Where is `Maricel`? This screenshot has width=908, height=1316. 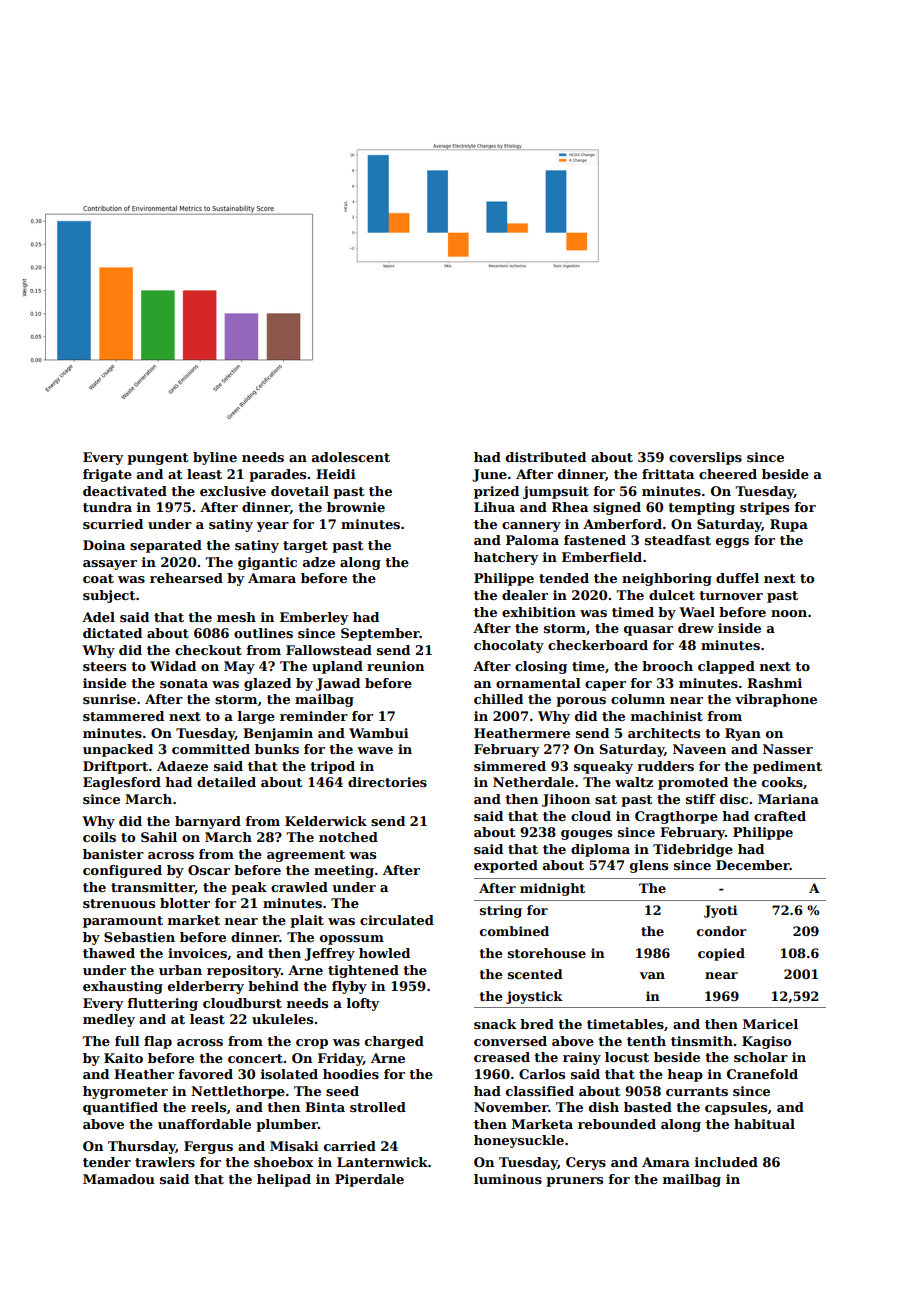 Maricel is located at coordinates (770, 1024).
